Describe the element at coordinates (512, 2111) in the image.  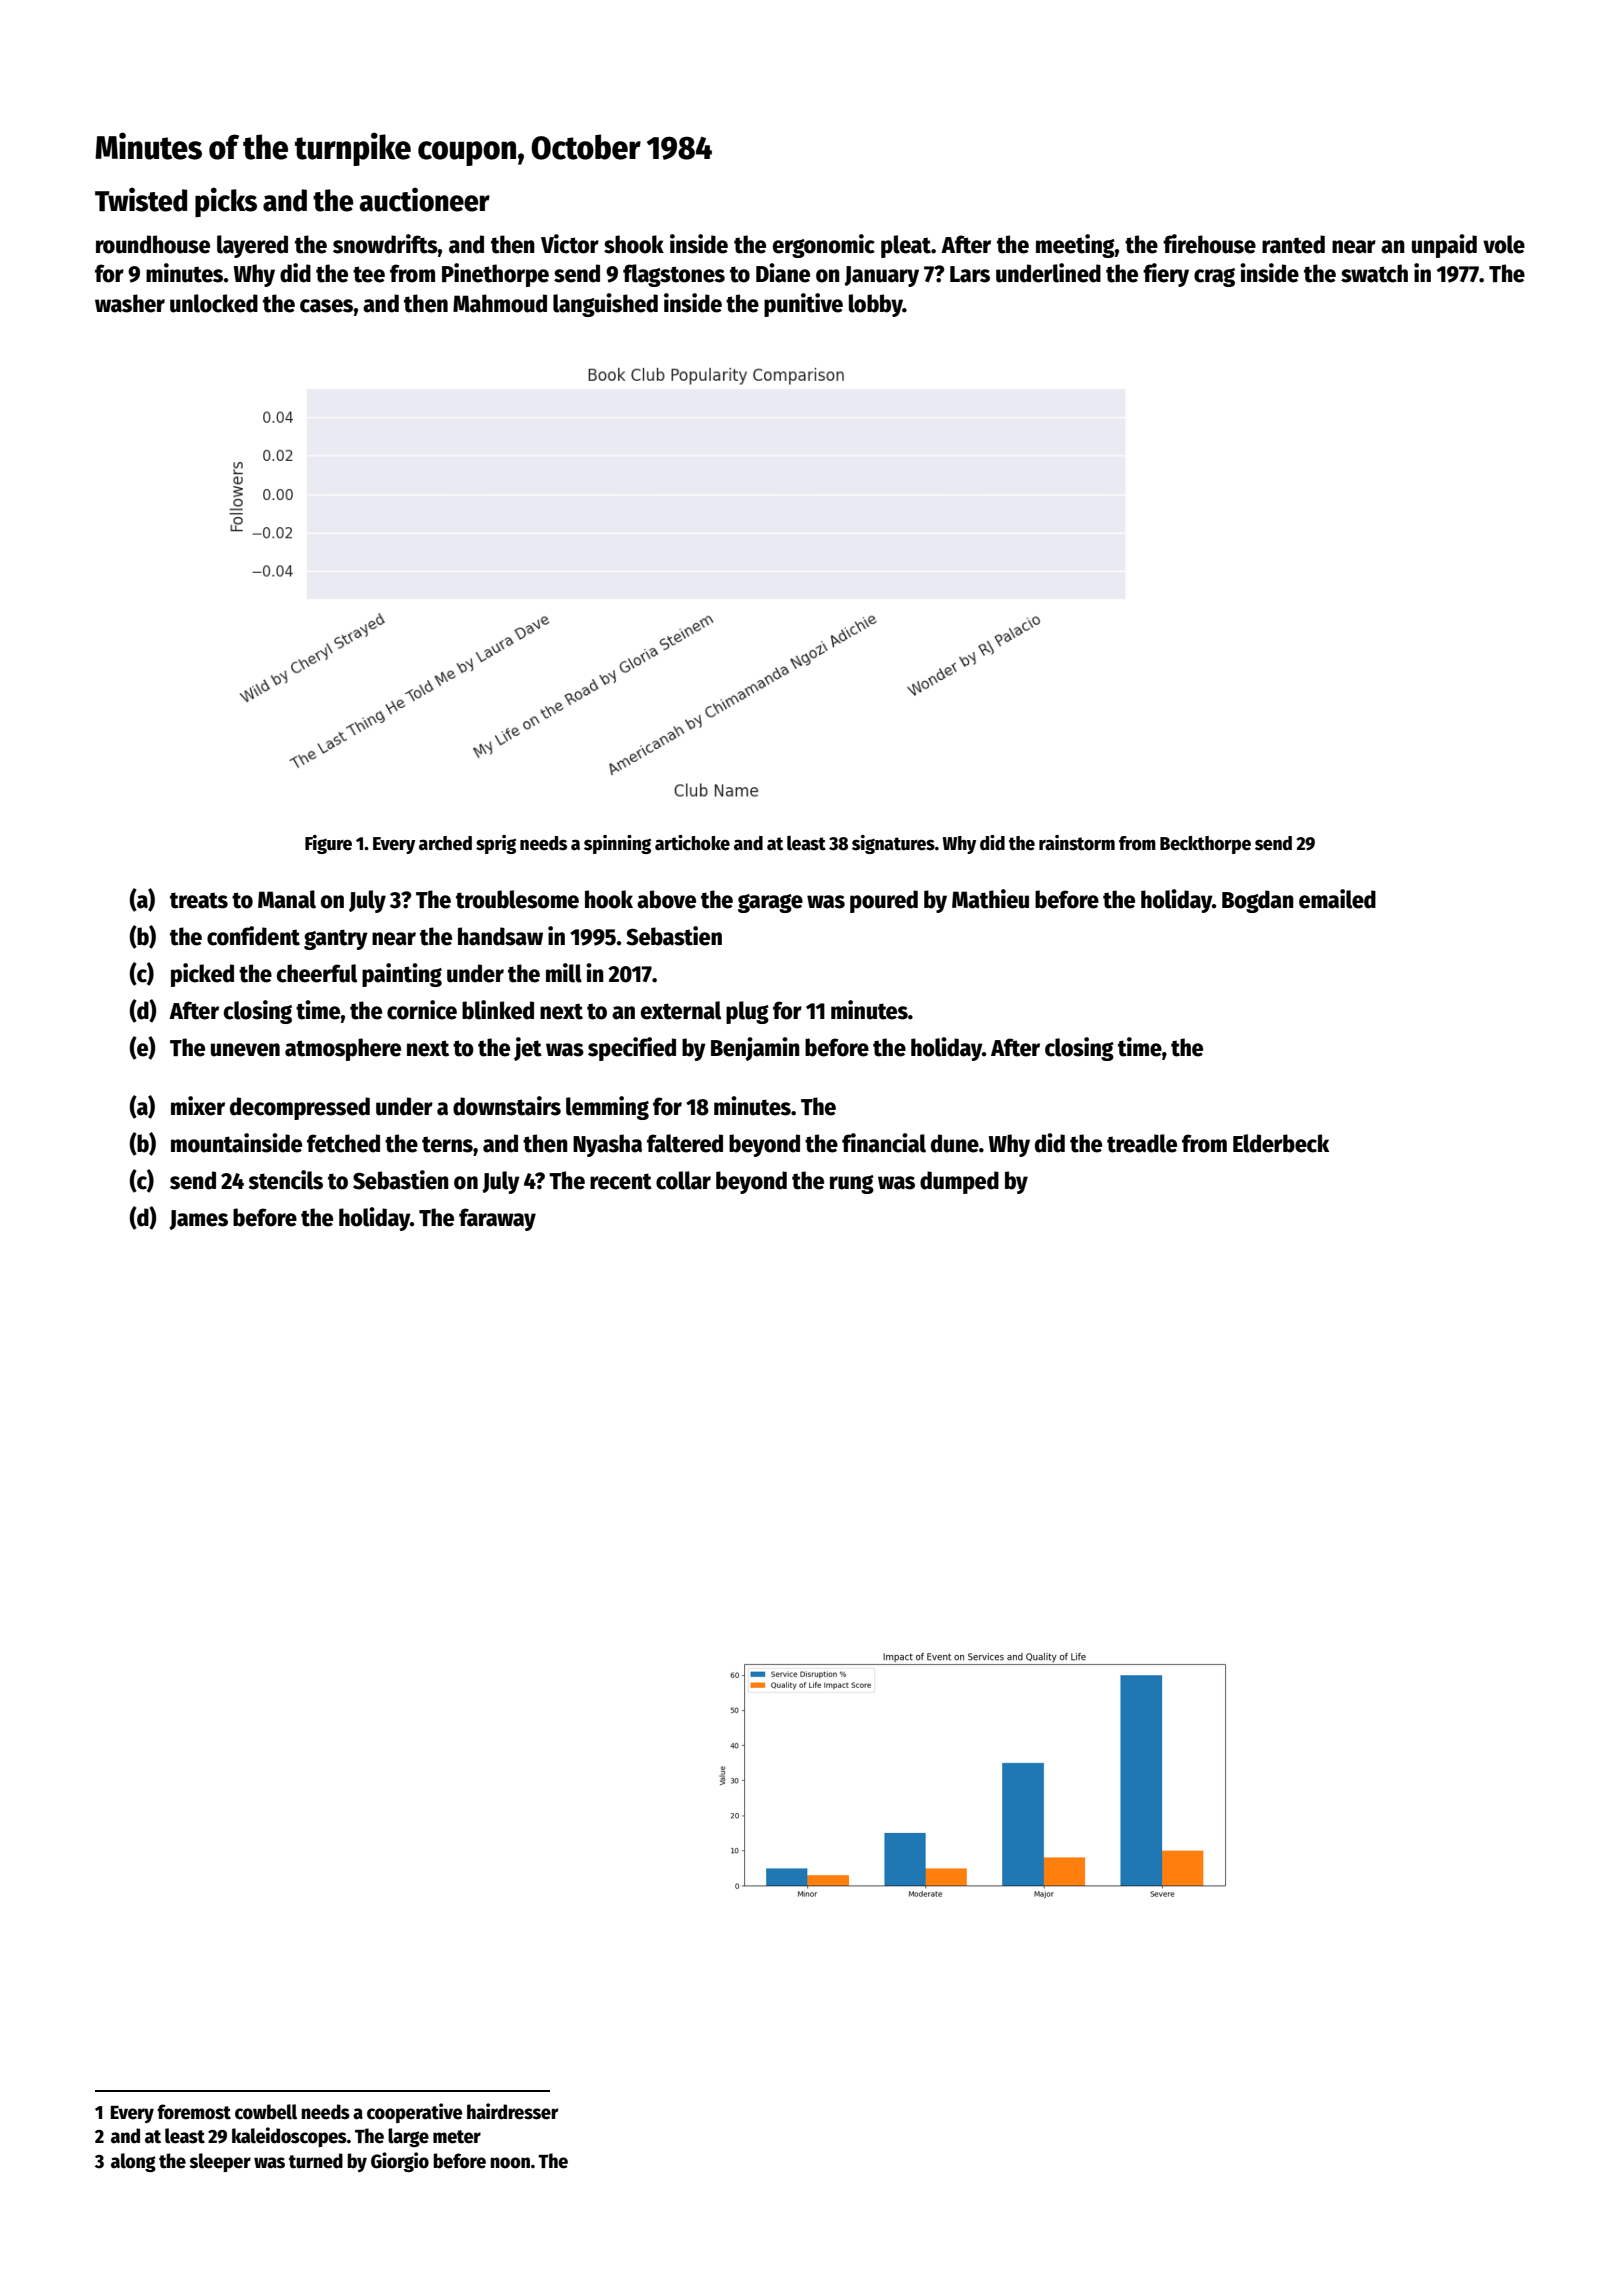
I see `hairdresser` at that location.
